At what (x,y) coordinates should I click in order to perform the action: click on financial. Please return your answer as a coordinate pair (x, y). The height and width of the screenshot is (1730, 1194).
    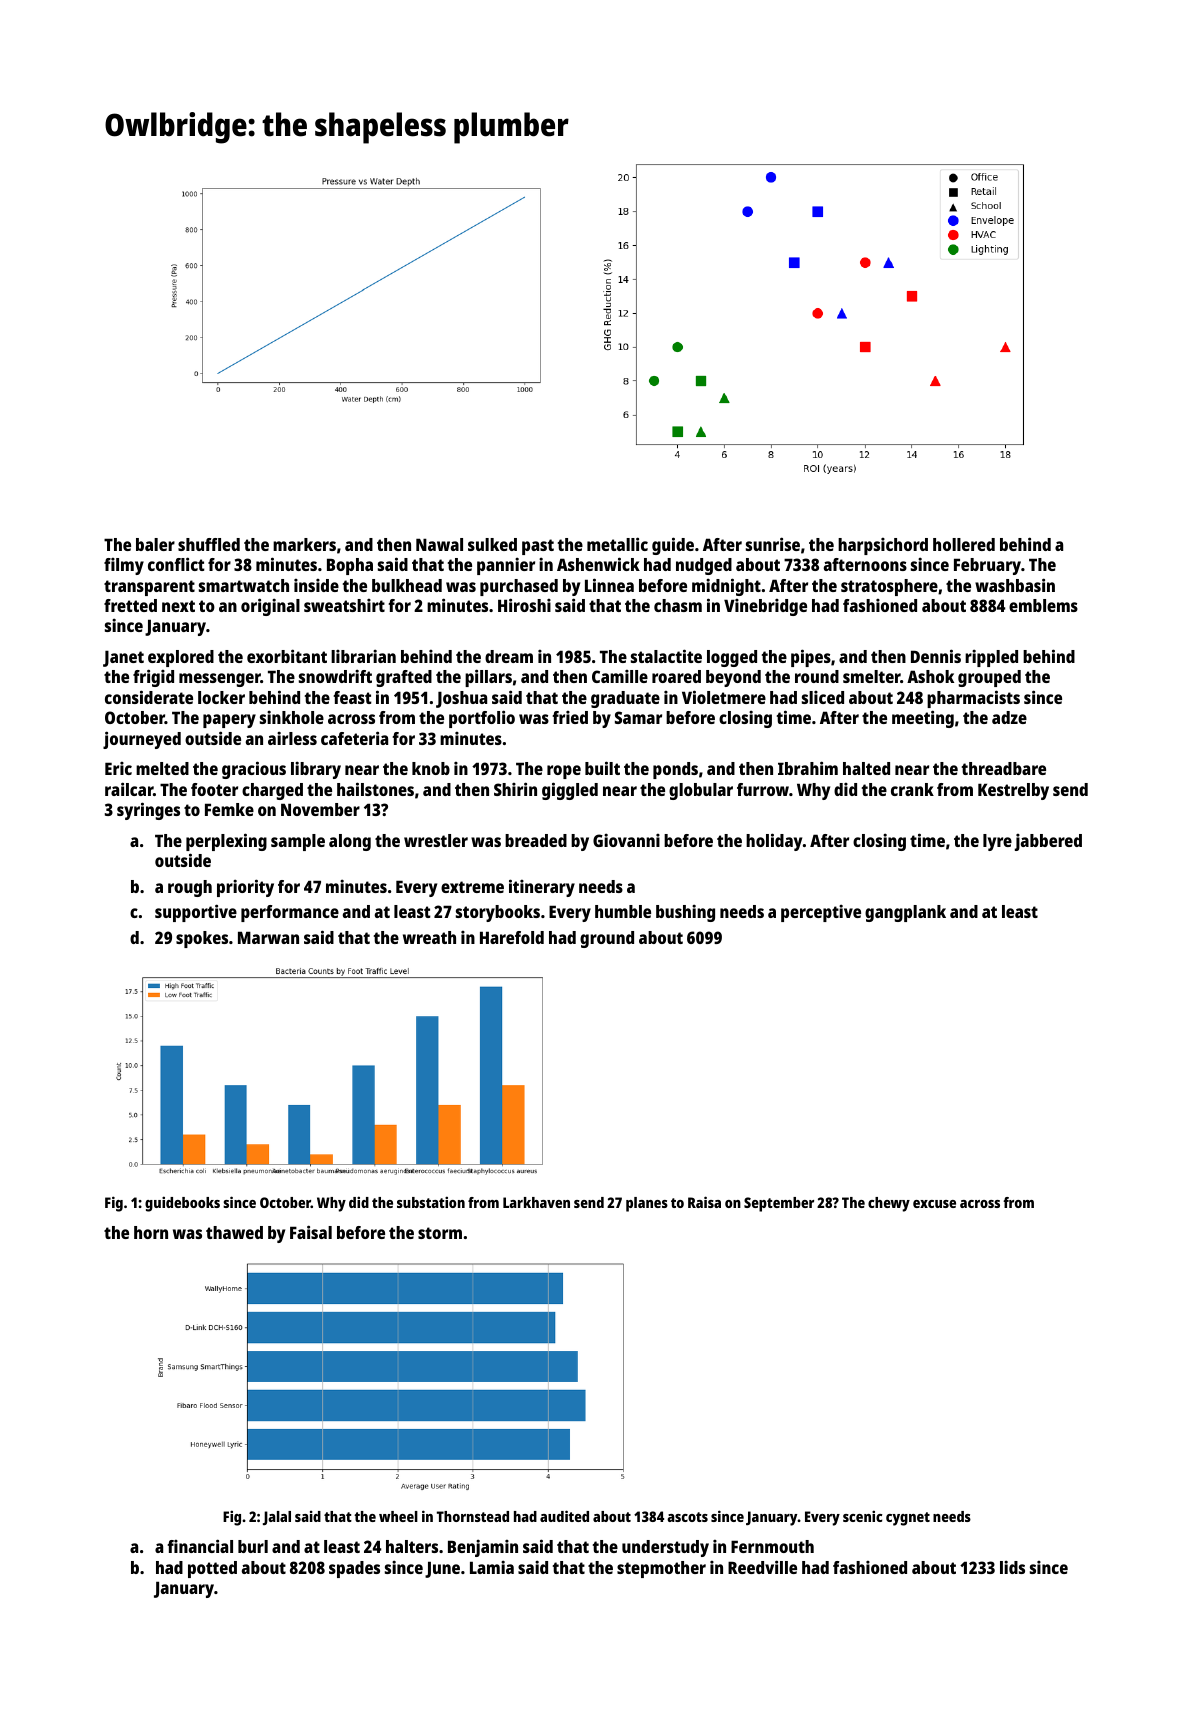
    Looking at the image, I should click on (200, 1546).
